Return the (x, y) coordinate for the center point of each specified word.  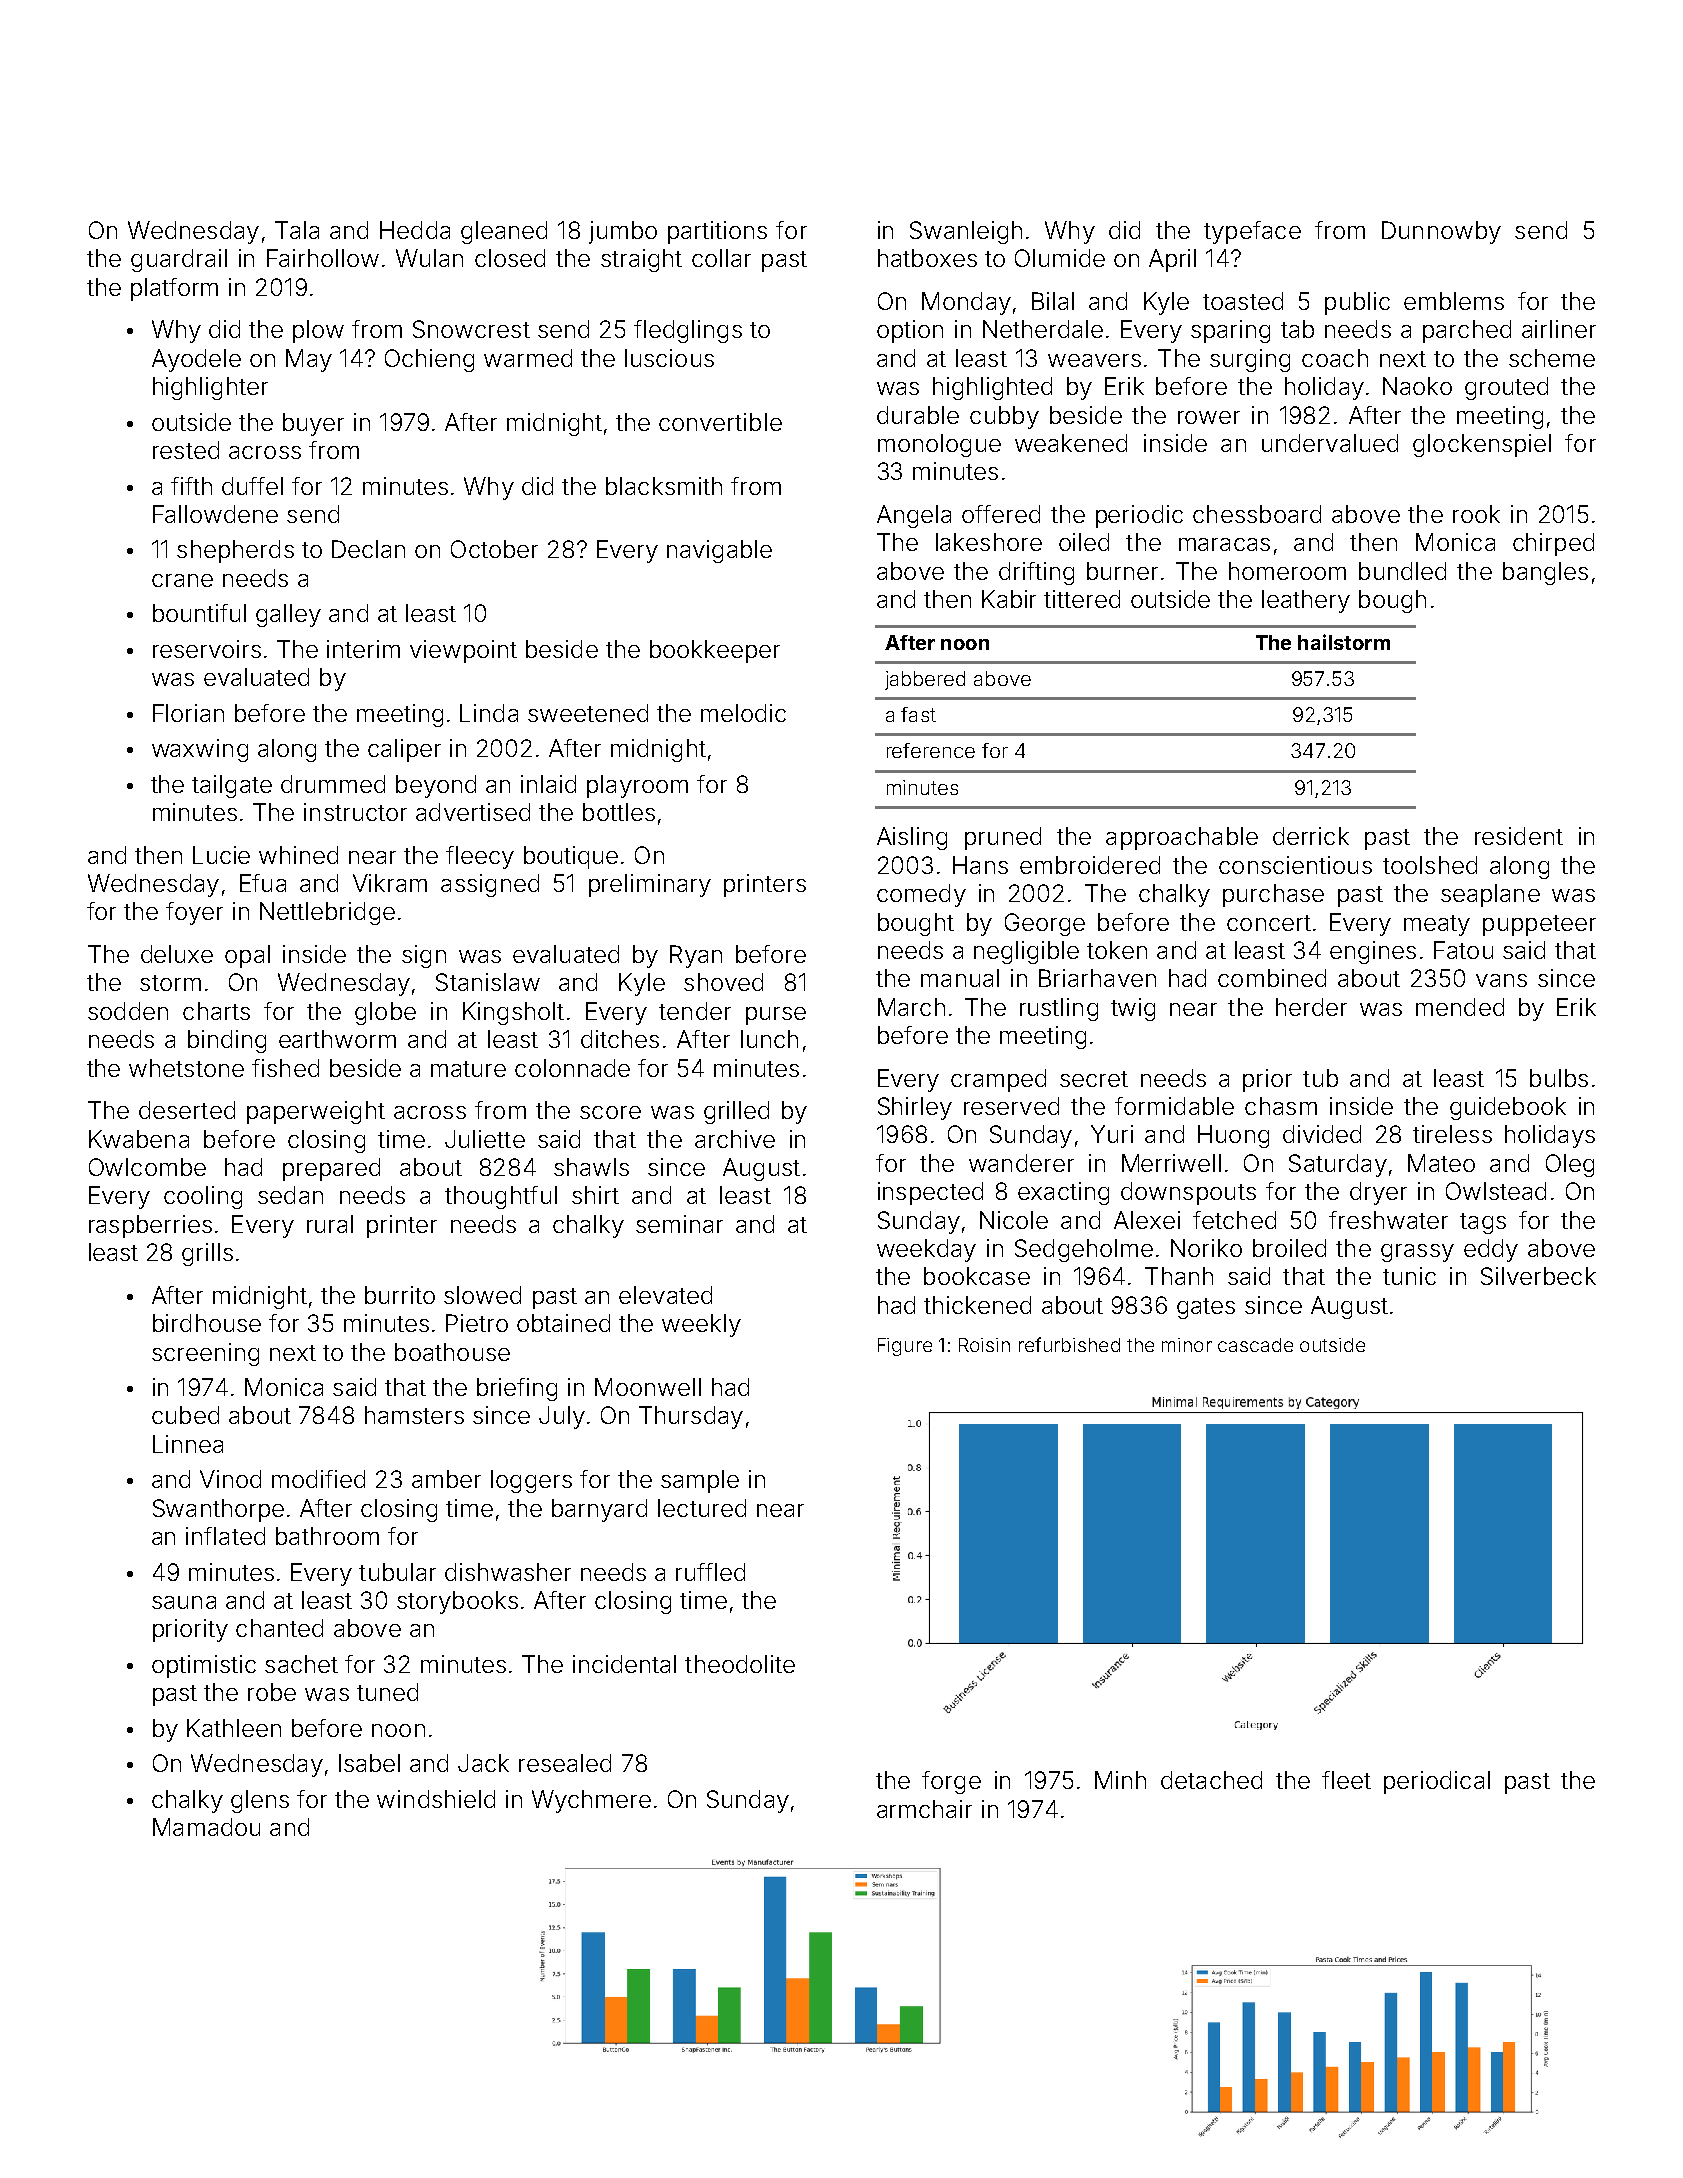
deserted (187, 1110)
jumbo (623, 232)
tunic (1409, 1276)
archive (735, 1139)
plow (318, 331)
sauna (184, 1602)
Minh (1120, 1780)
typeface (1252, 232)
